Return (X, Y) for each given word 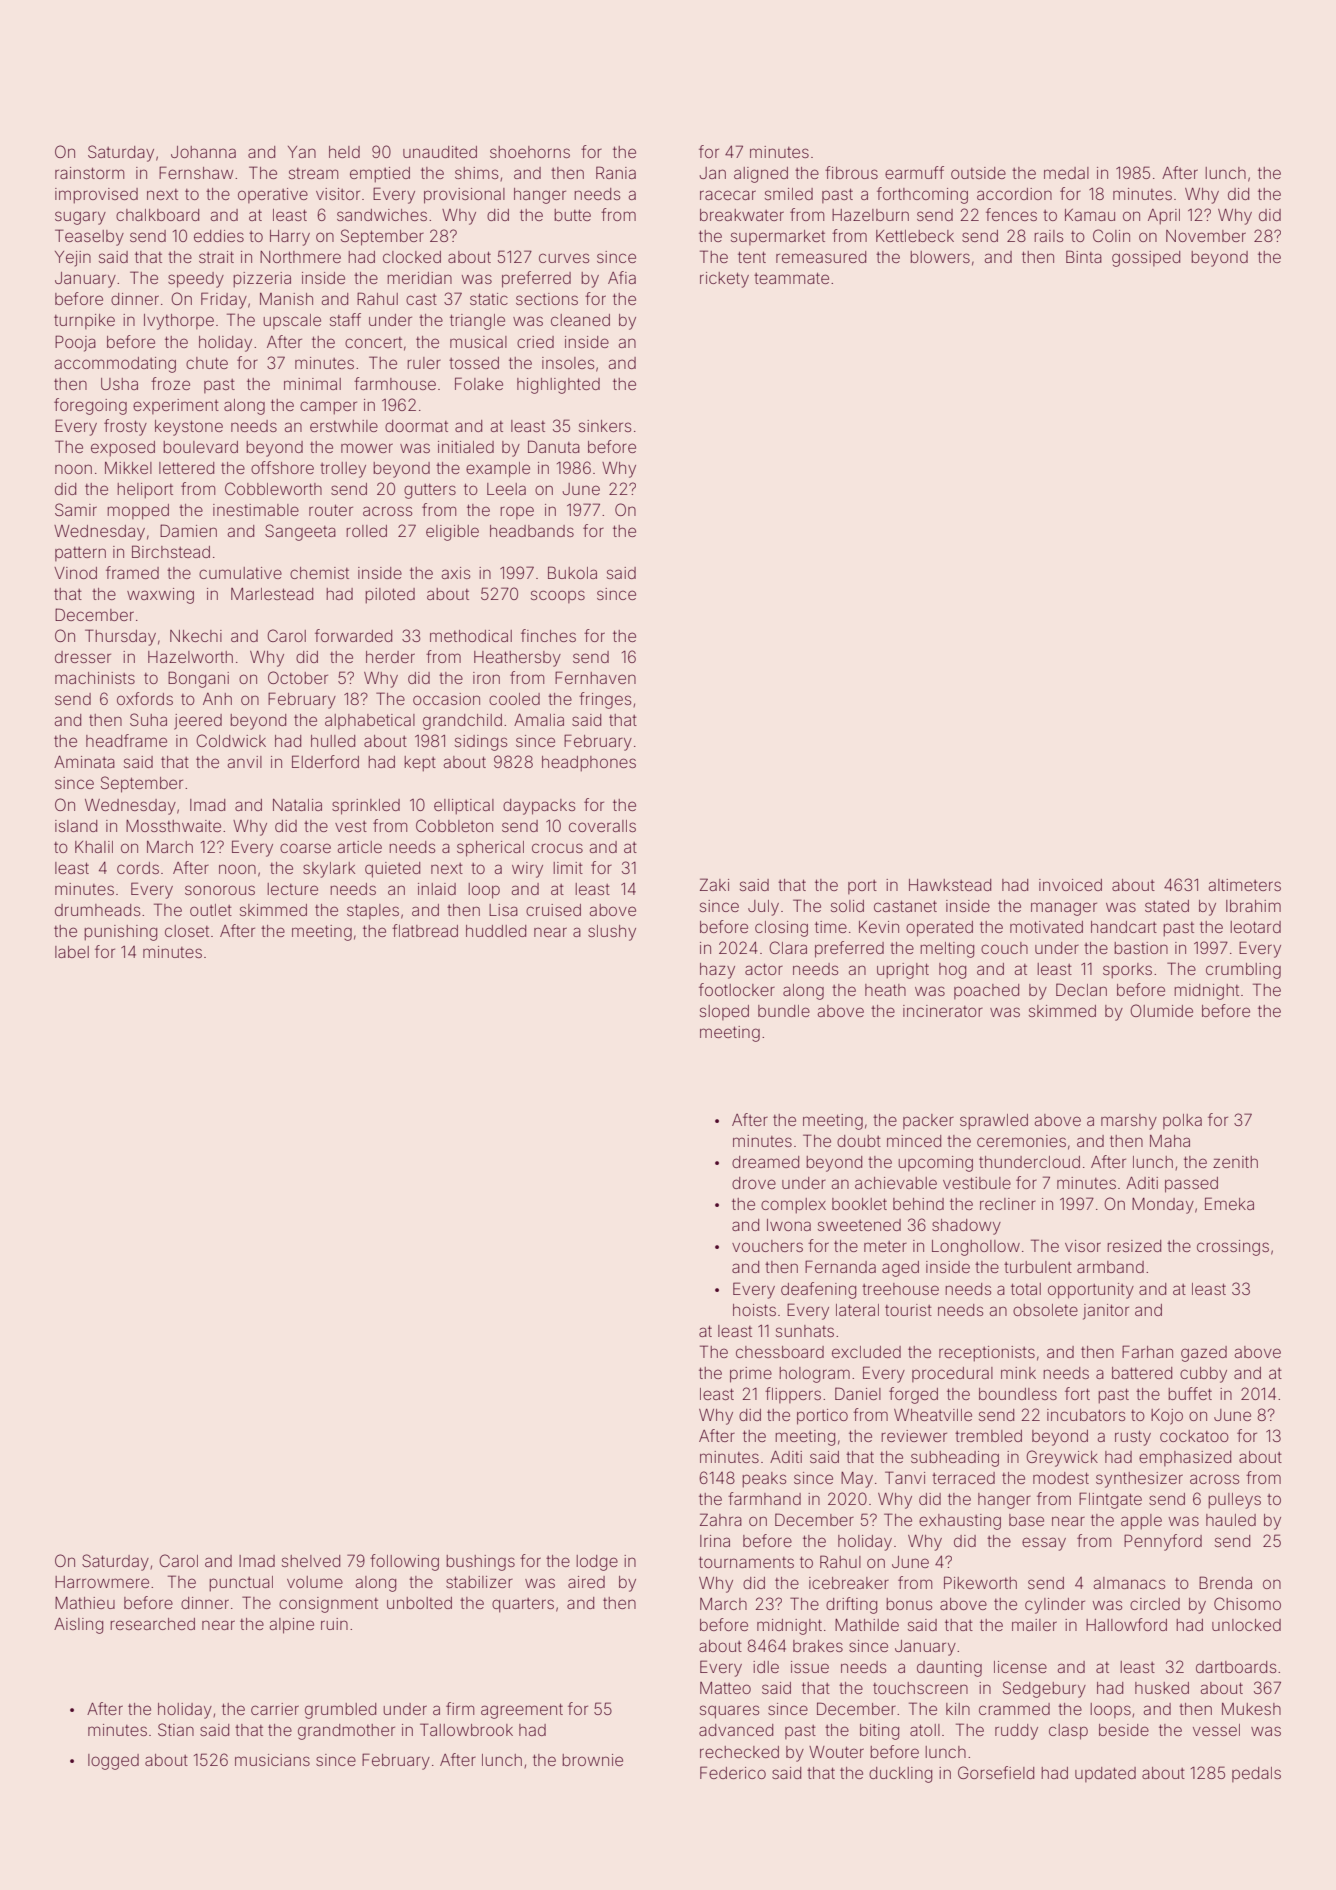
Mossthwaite (173, 826)
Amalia (539, 720)
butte (572, 215)
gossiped (1146, 259)
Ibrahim (1253, 906)
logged (113, 1762)
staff (345, 319)
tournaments (746, 1562)
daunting (949, 1669)
